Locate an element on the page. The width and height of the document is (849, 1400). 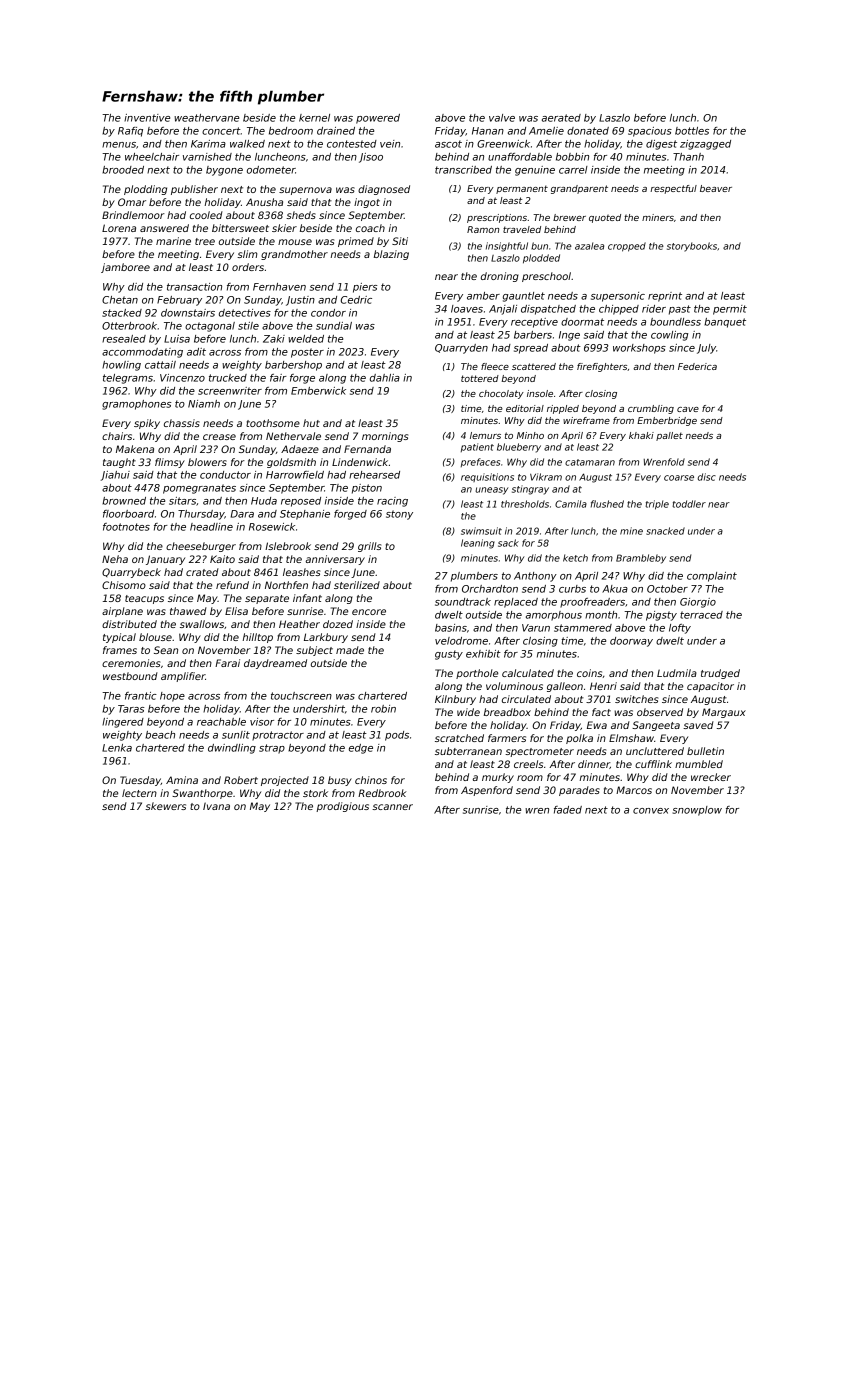
Ivana is located at coordinates (216, 806).
